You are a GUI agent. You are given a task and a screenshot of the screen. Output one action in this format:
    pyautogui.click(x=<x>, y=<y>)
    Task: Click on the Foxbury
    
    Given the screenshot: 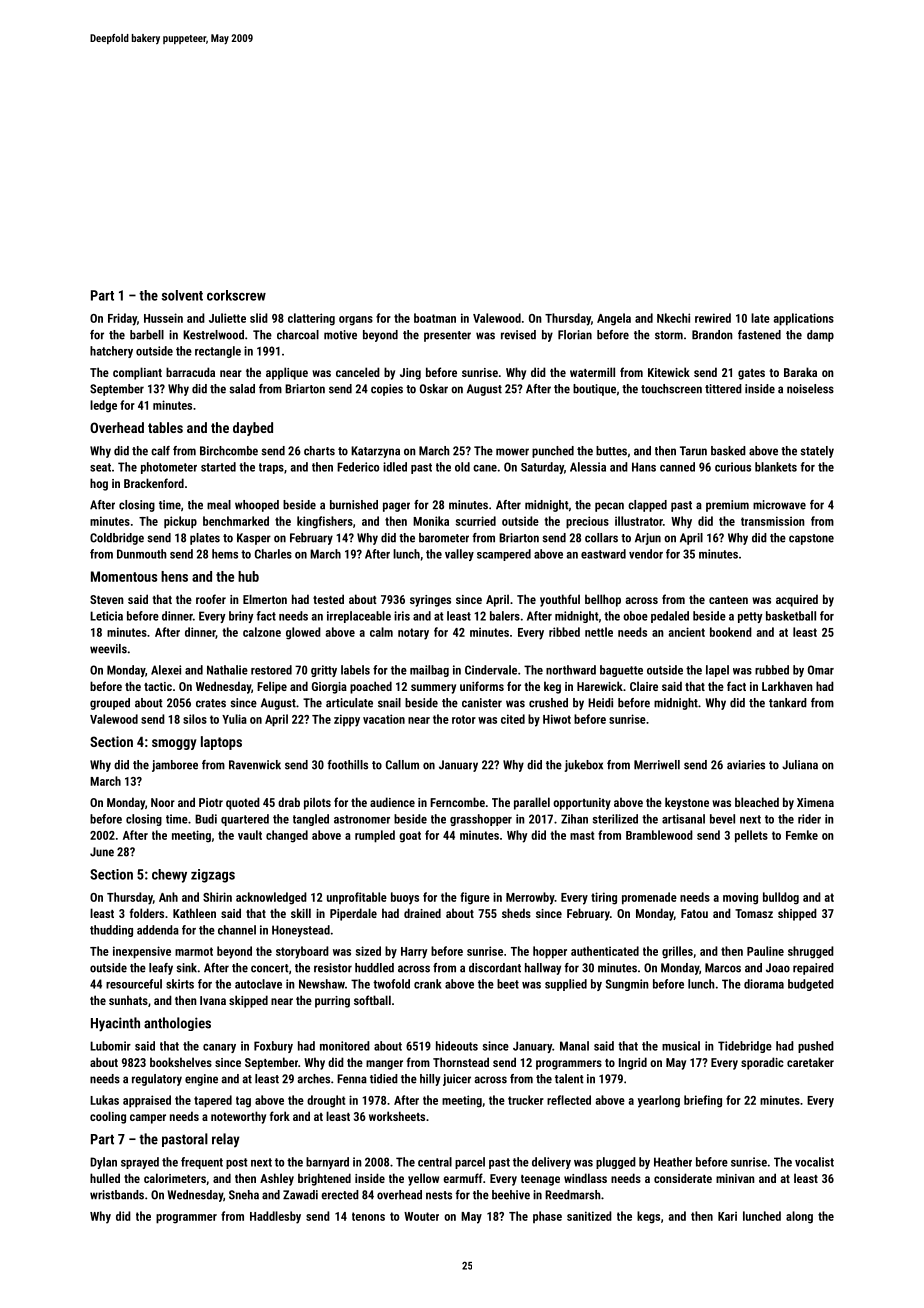 What is the action you would take?
    pyautogui.click(x=273, y=1047)
